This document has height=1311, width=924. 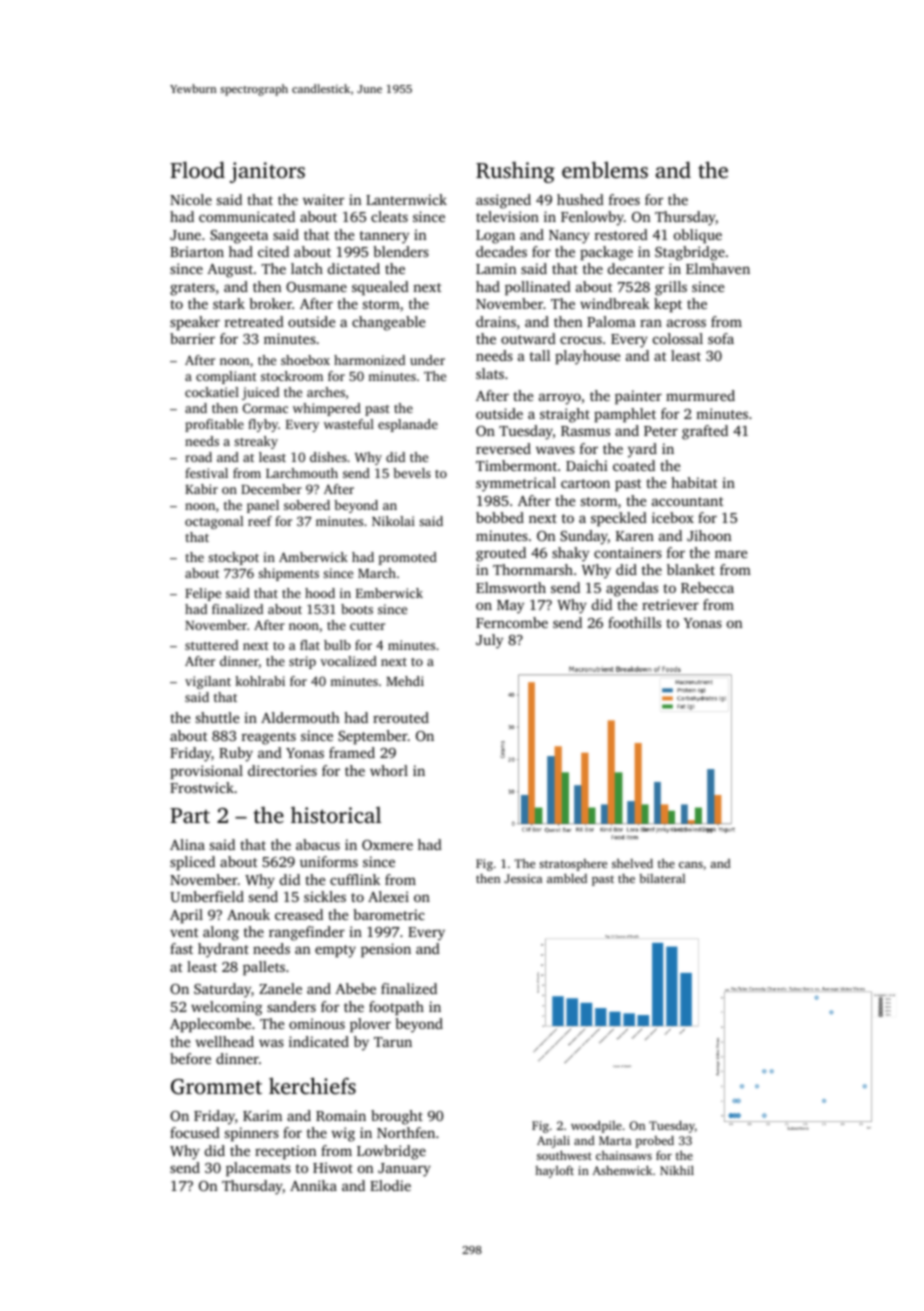 I want to click on vigilant, so click(x=208, y=682).
